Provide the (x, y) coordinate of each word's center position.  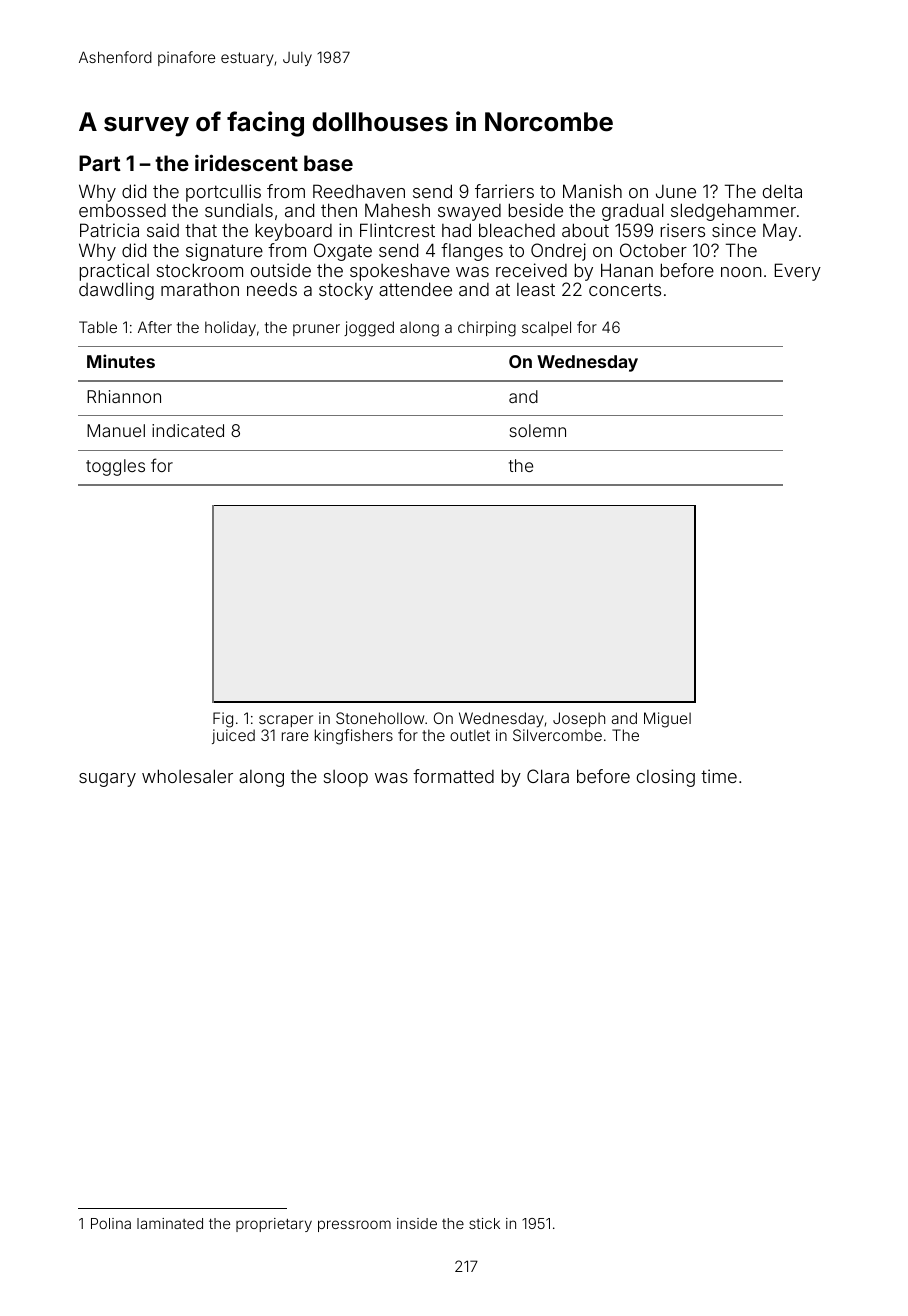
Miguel (667, 720)
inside (417, 1223)
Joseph (579, 719)
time (719, 776)
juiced (233, 736)
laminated (170, 1223)
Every (798, 272)
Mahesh (397, 210)
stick (484, 1223)
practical (114, 272)
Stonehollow (380, 718)
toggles (115, 467)
